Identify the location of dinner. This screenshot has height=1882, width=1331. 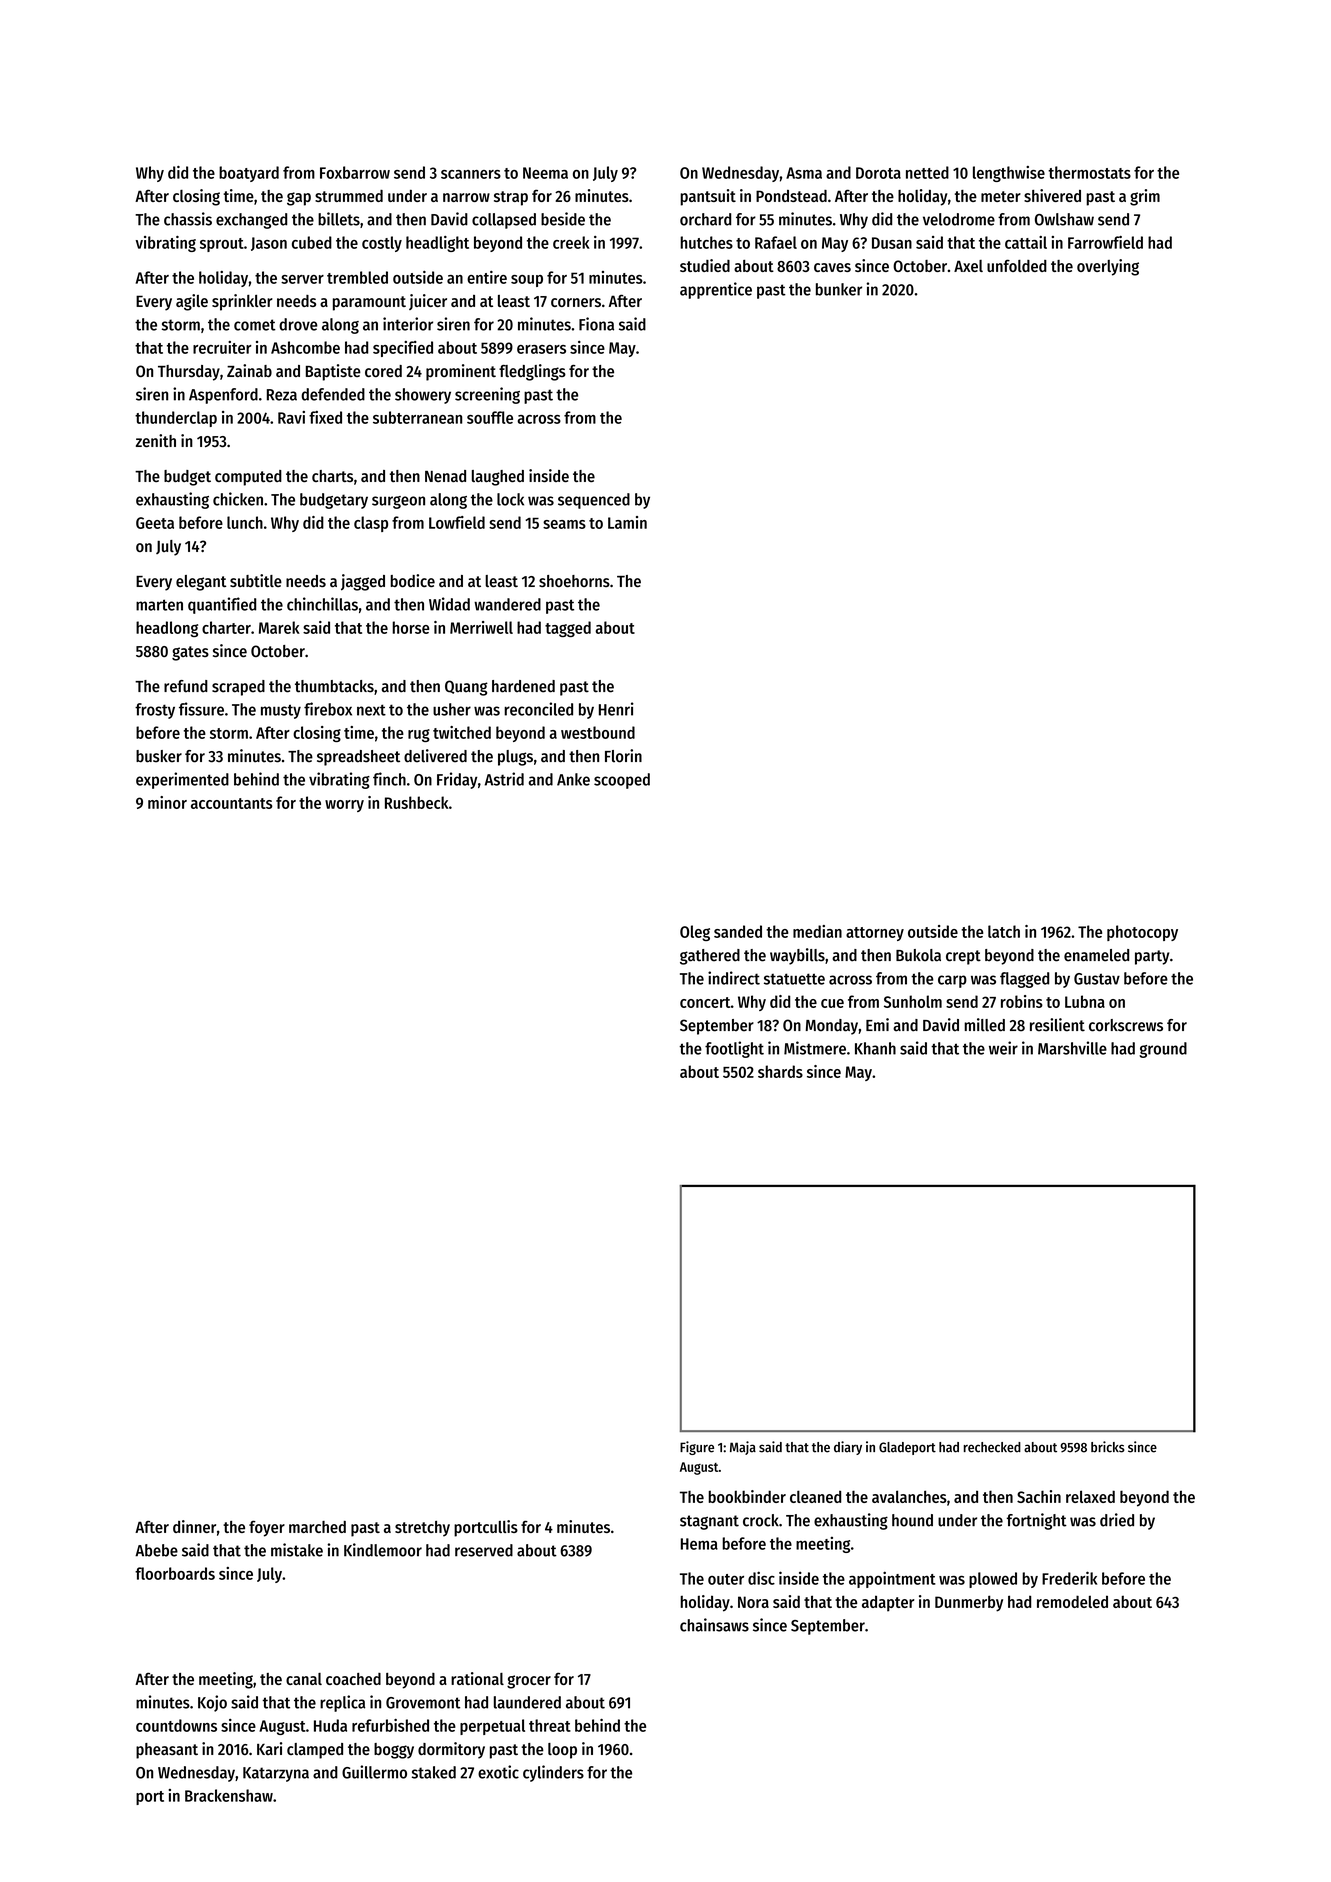
(194, 1526).
